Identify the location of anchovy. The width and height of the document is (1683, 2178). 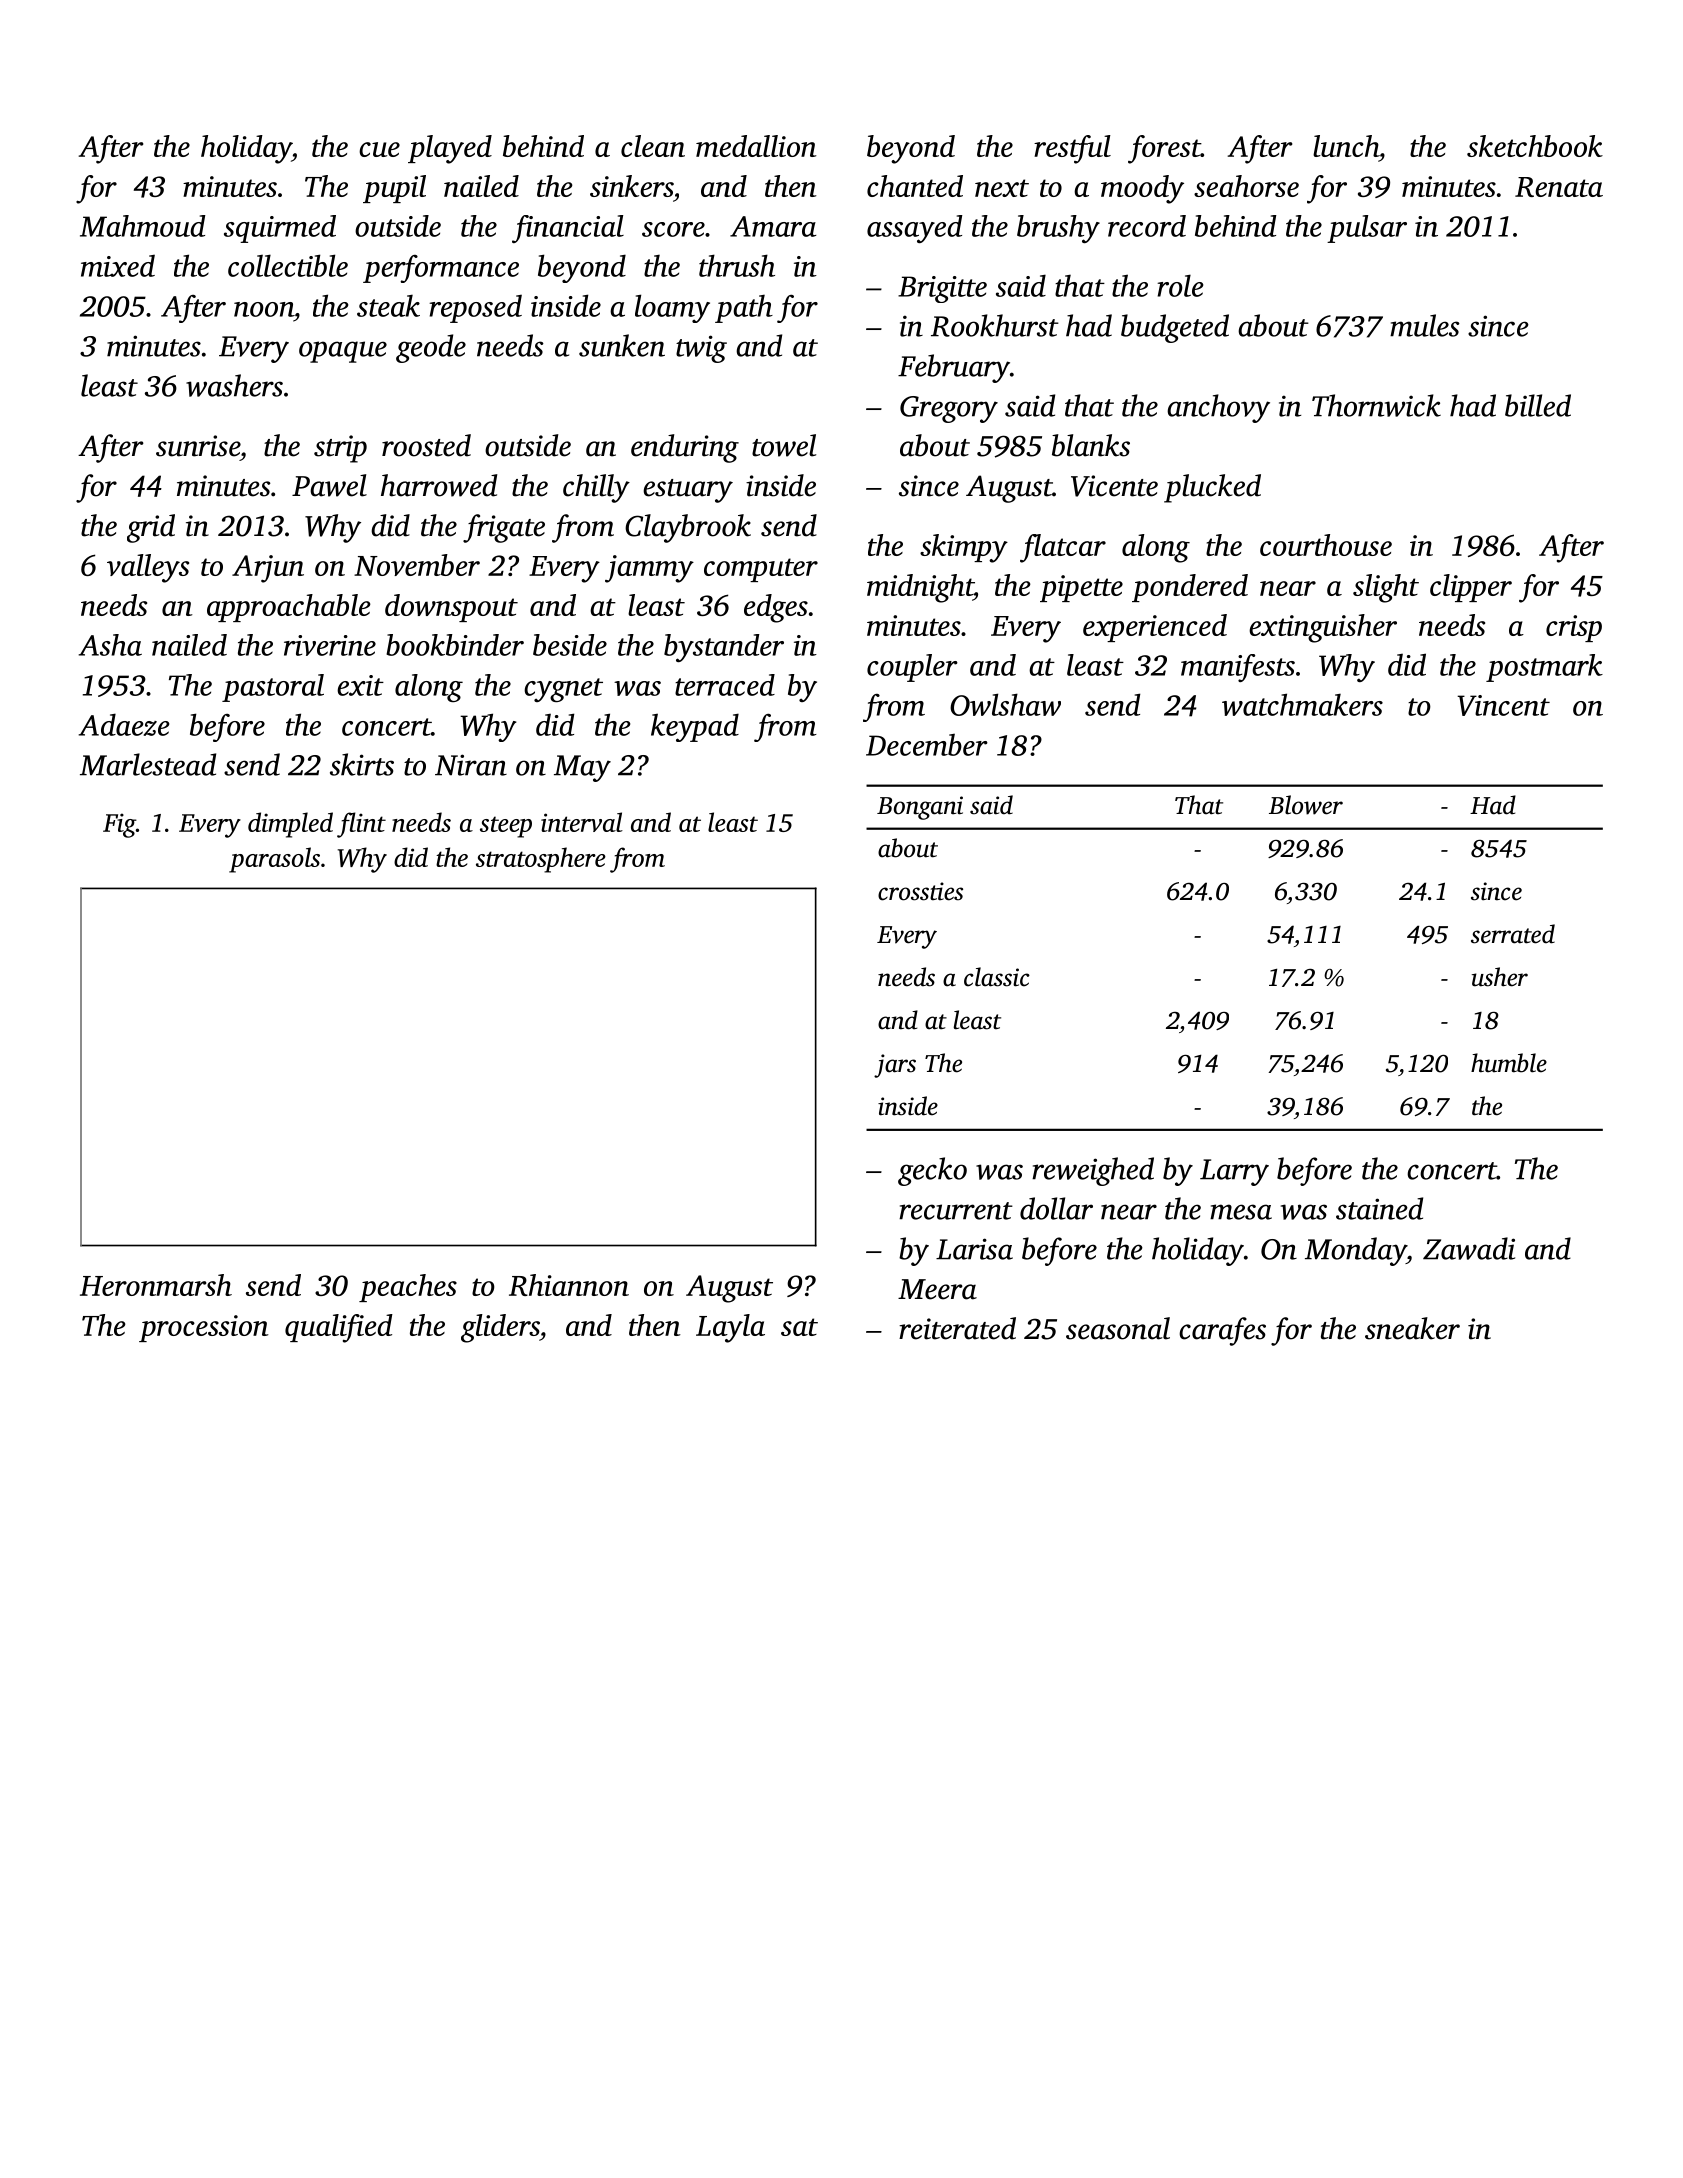
(1218, 408).
